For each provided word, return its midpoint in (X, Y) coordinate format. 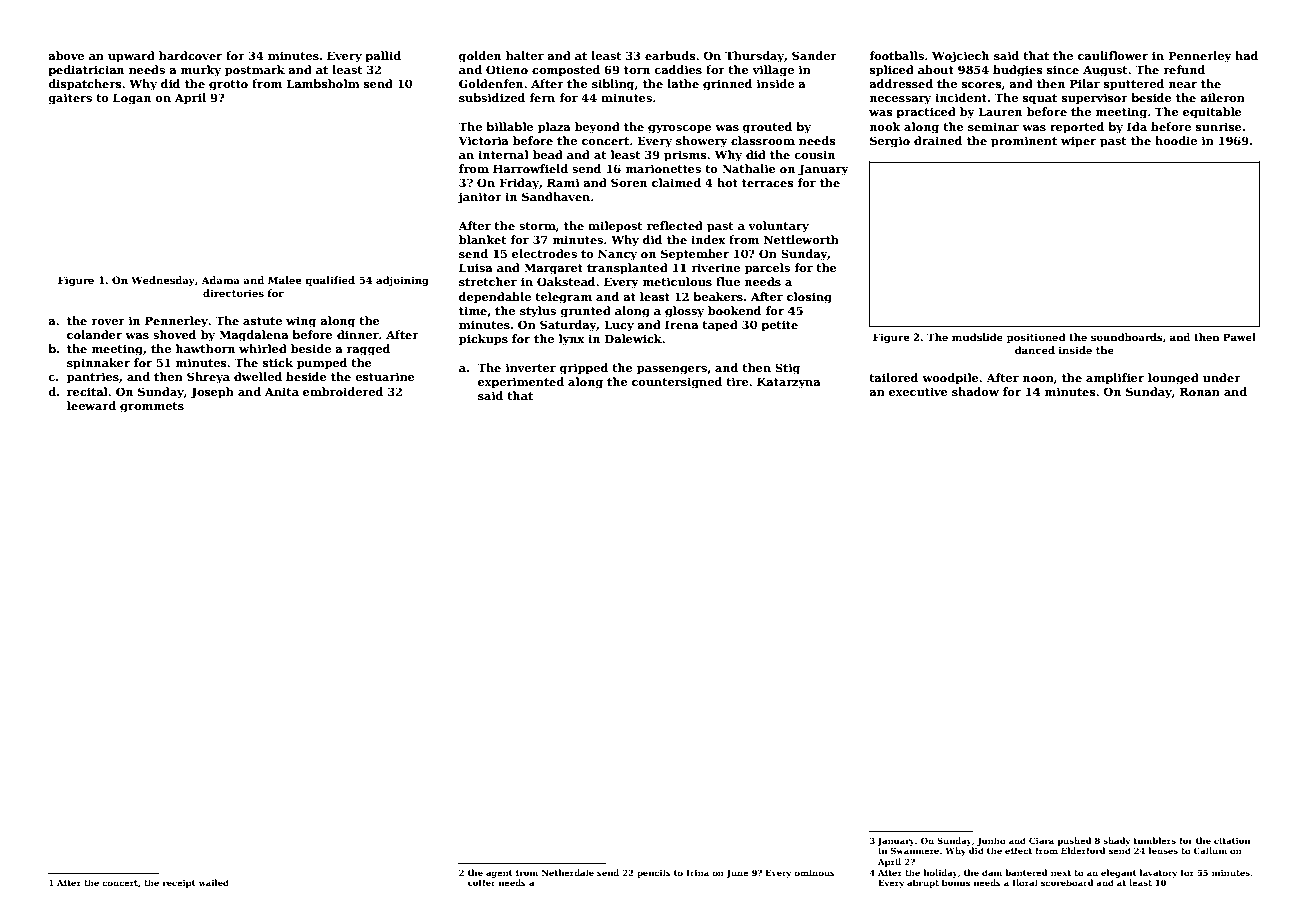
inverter (531, 367)
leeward (91, 405)
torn (637, 70)
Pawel (1239, 337)
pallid (383, 57)
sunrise (1219, 126)
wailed (214, 882)
